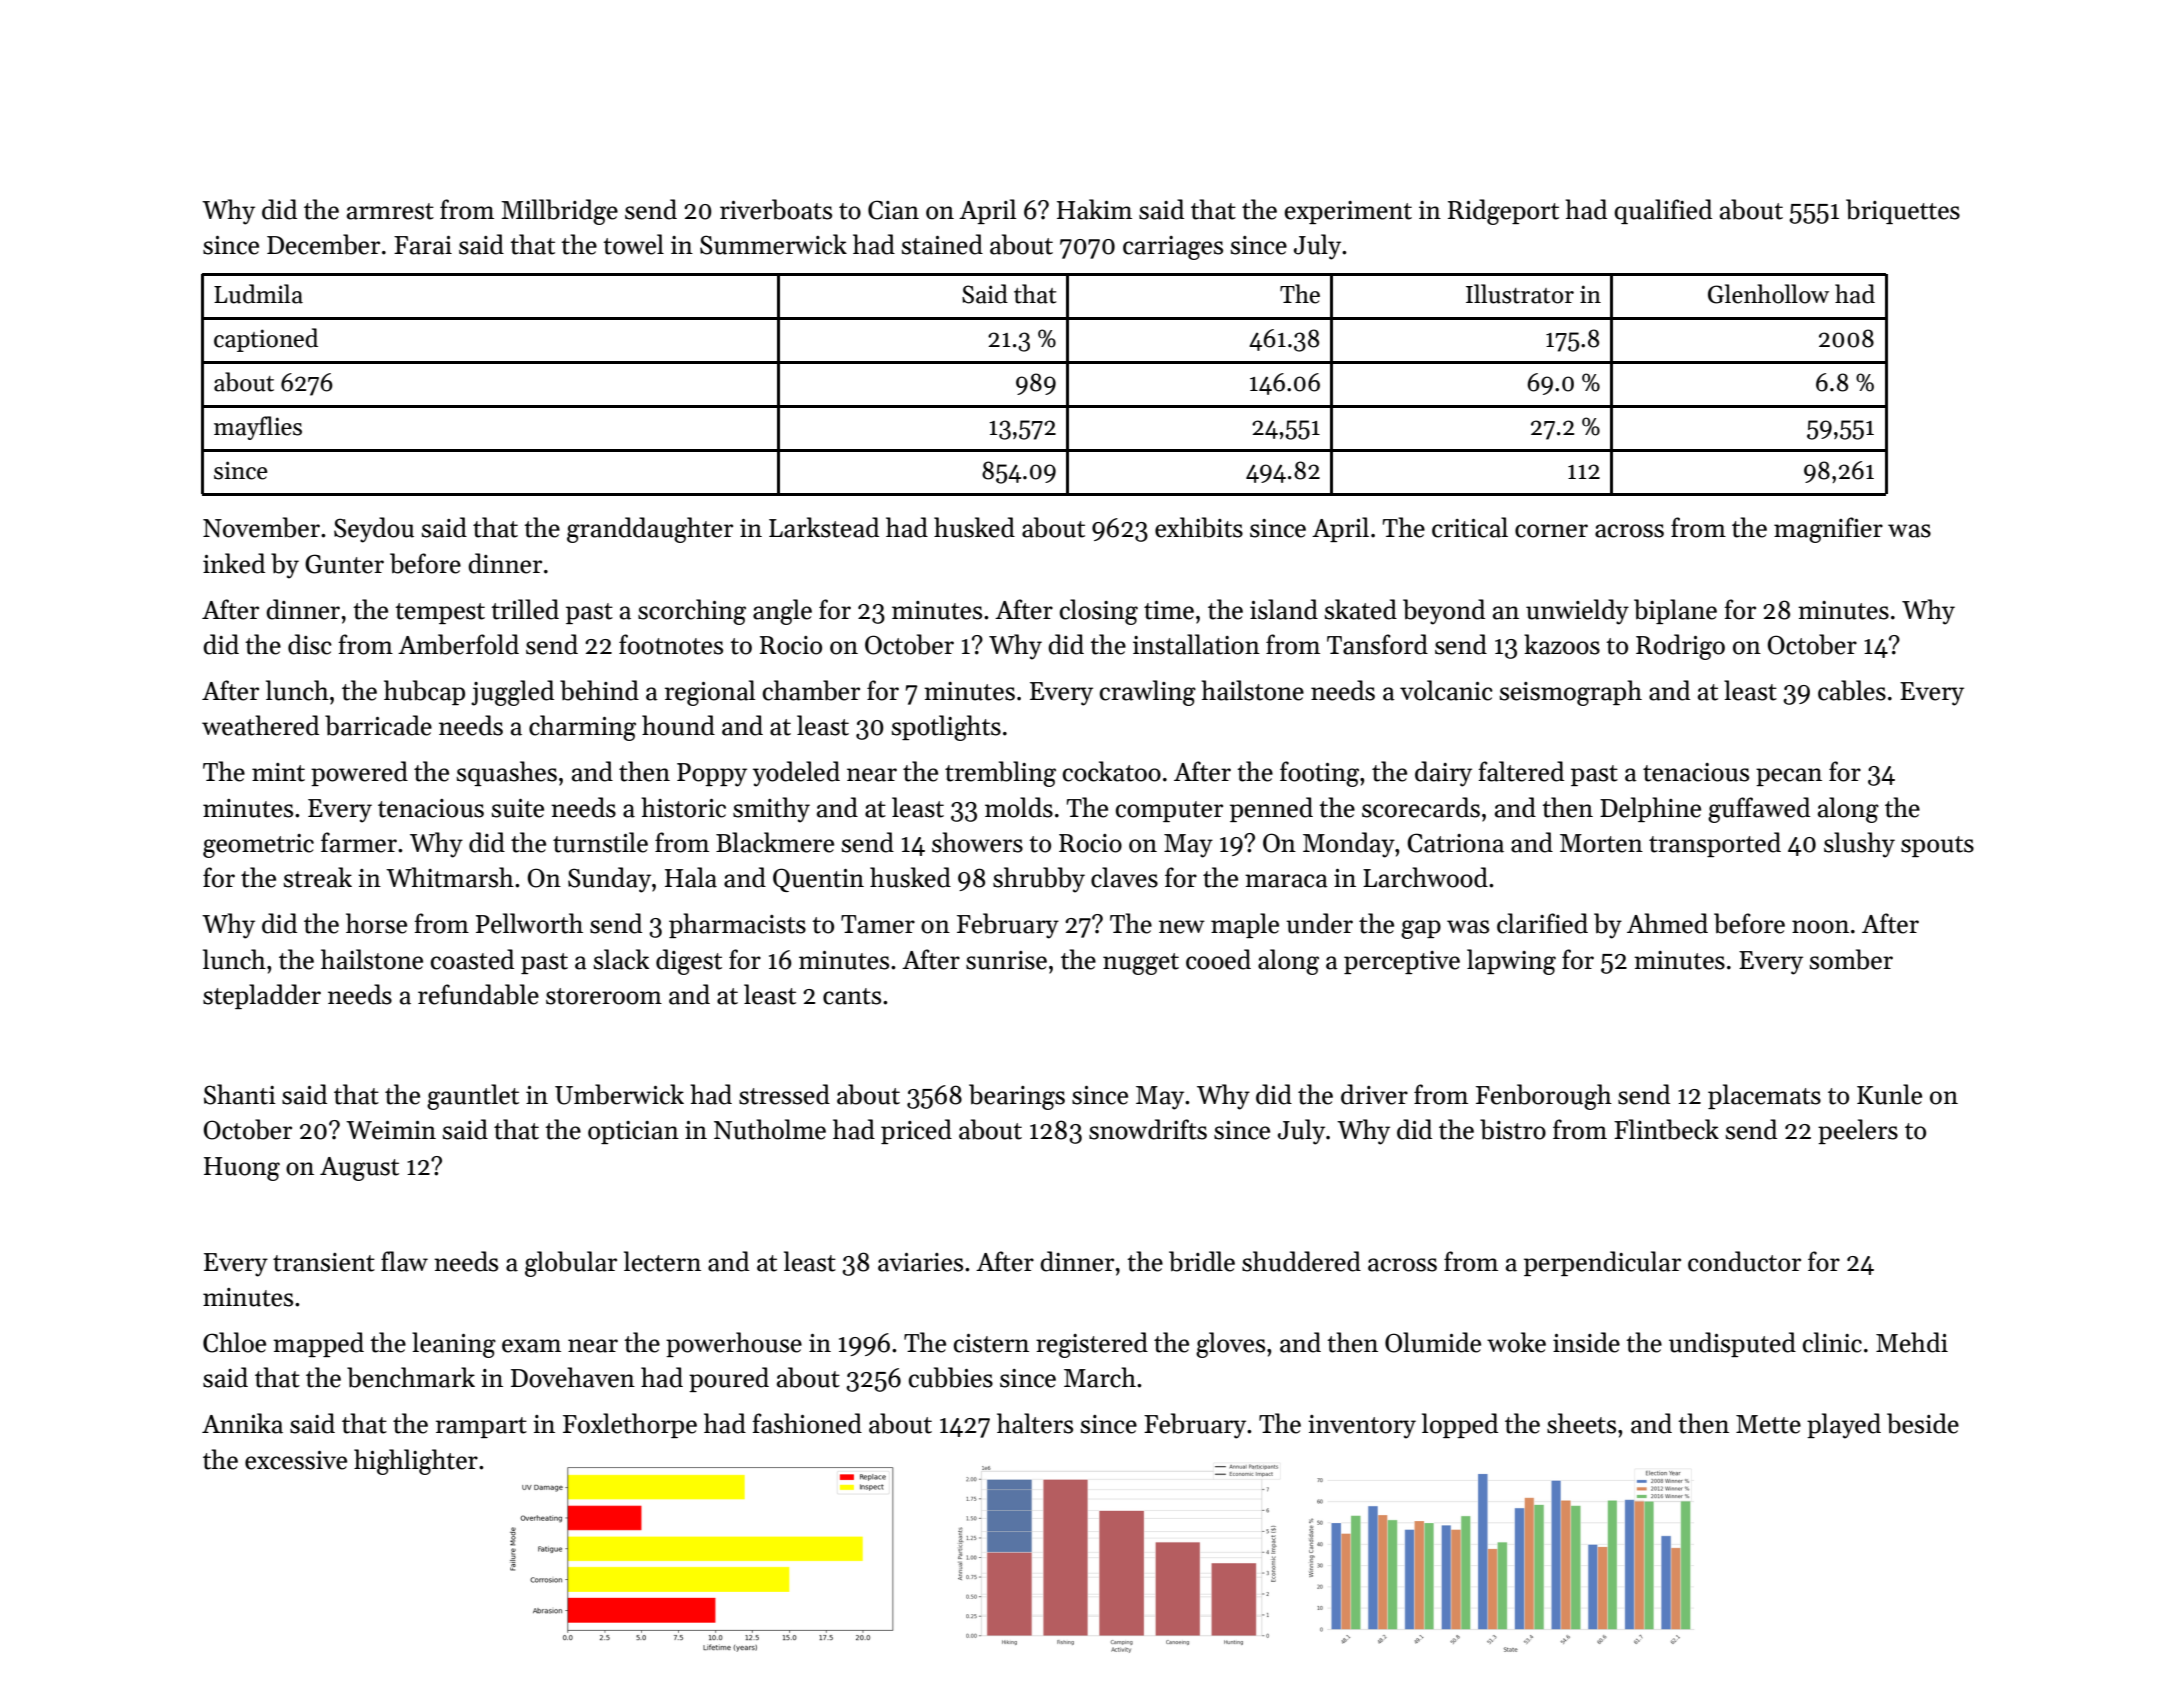 The width and height of the image is (2178, 1683). I want to click on transient, so click(324, 1262).
